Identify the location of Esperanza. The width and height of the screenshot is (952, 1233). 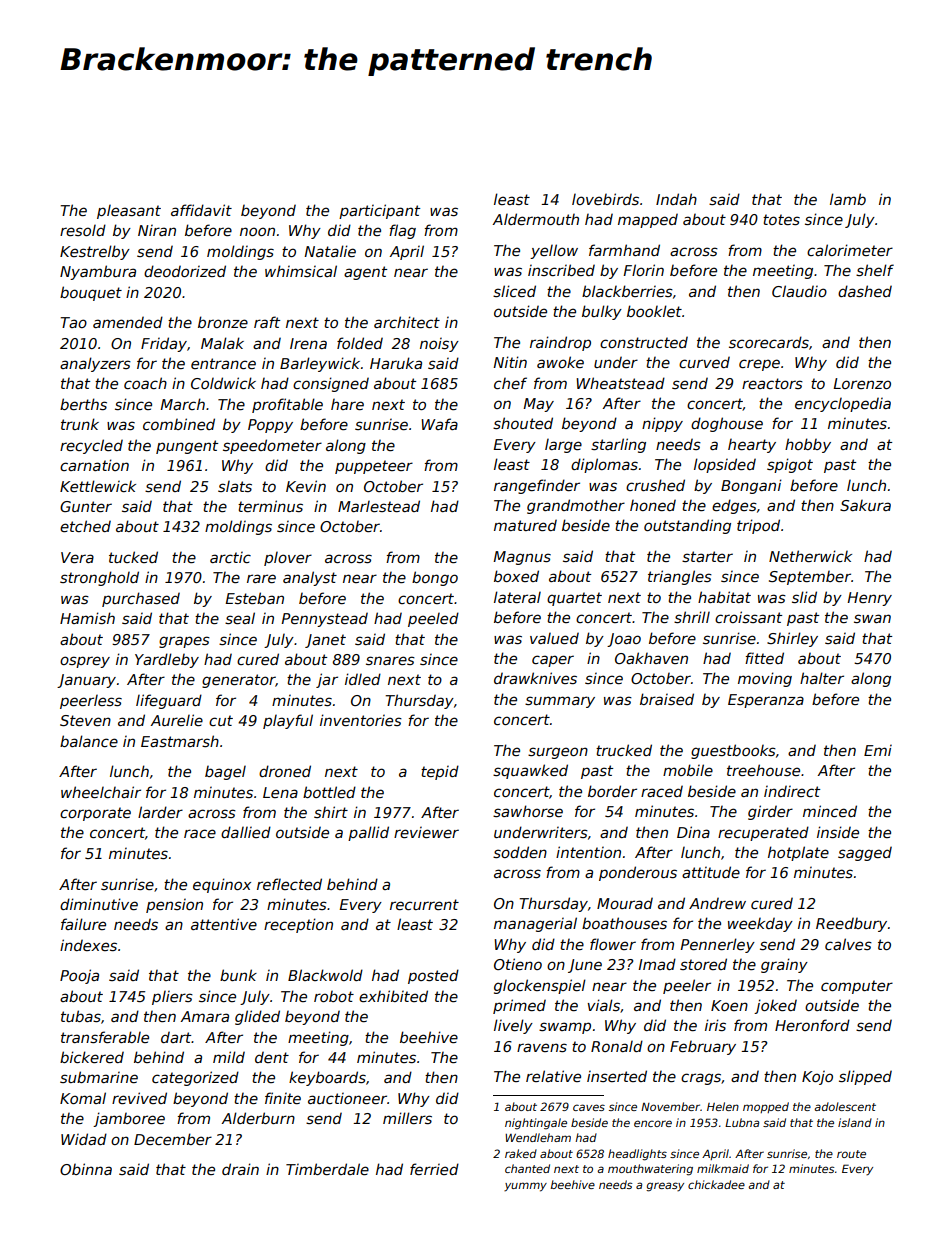
(766, 701).
